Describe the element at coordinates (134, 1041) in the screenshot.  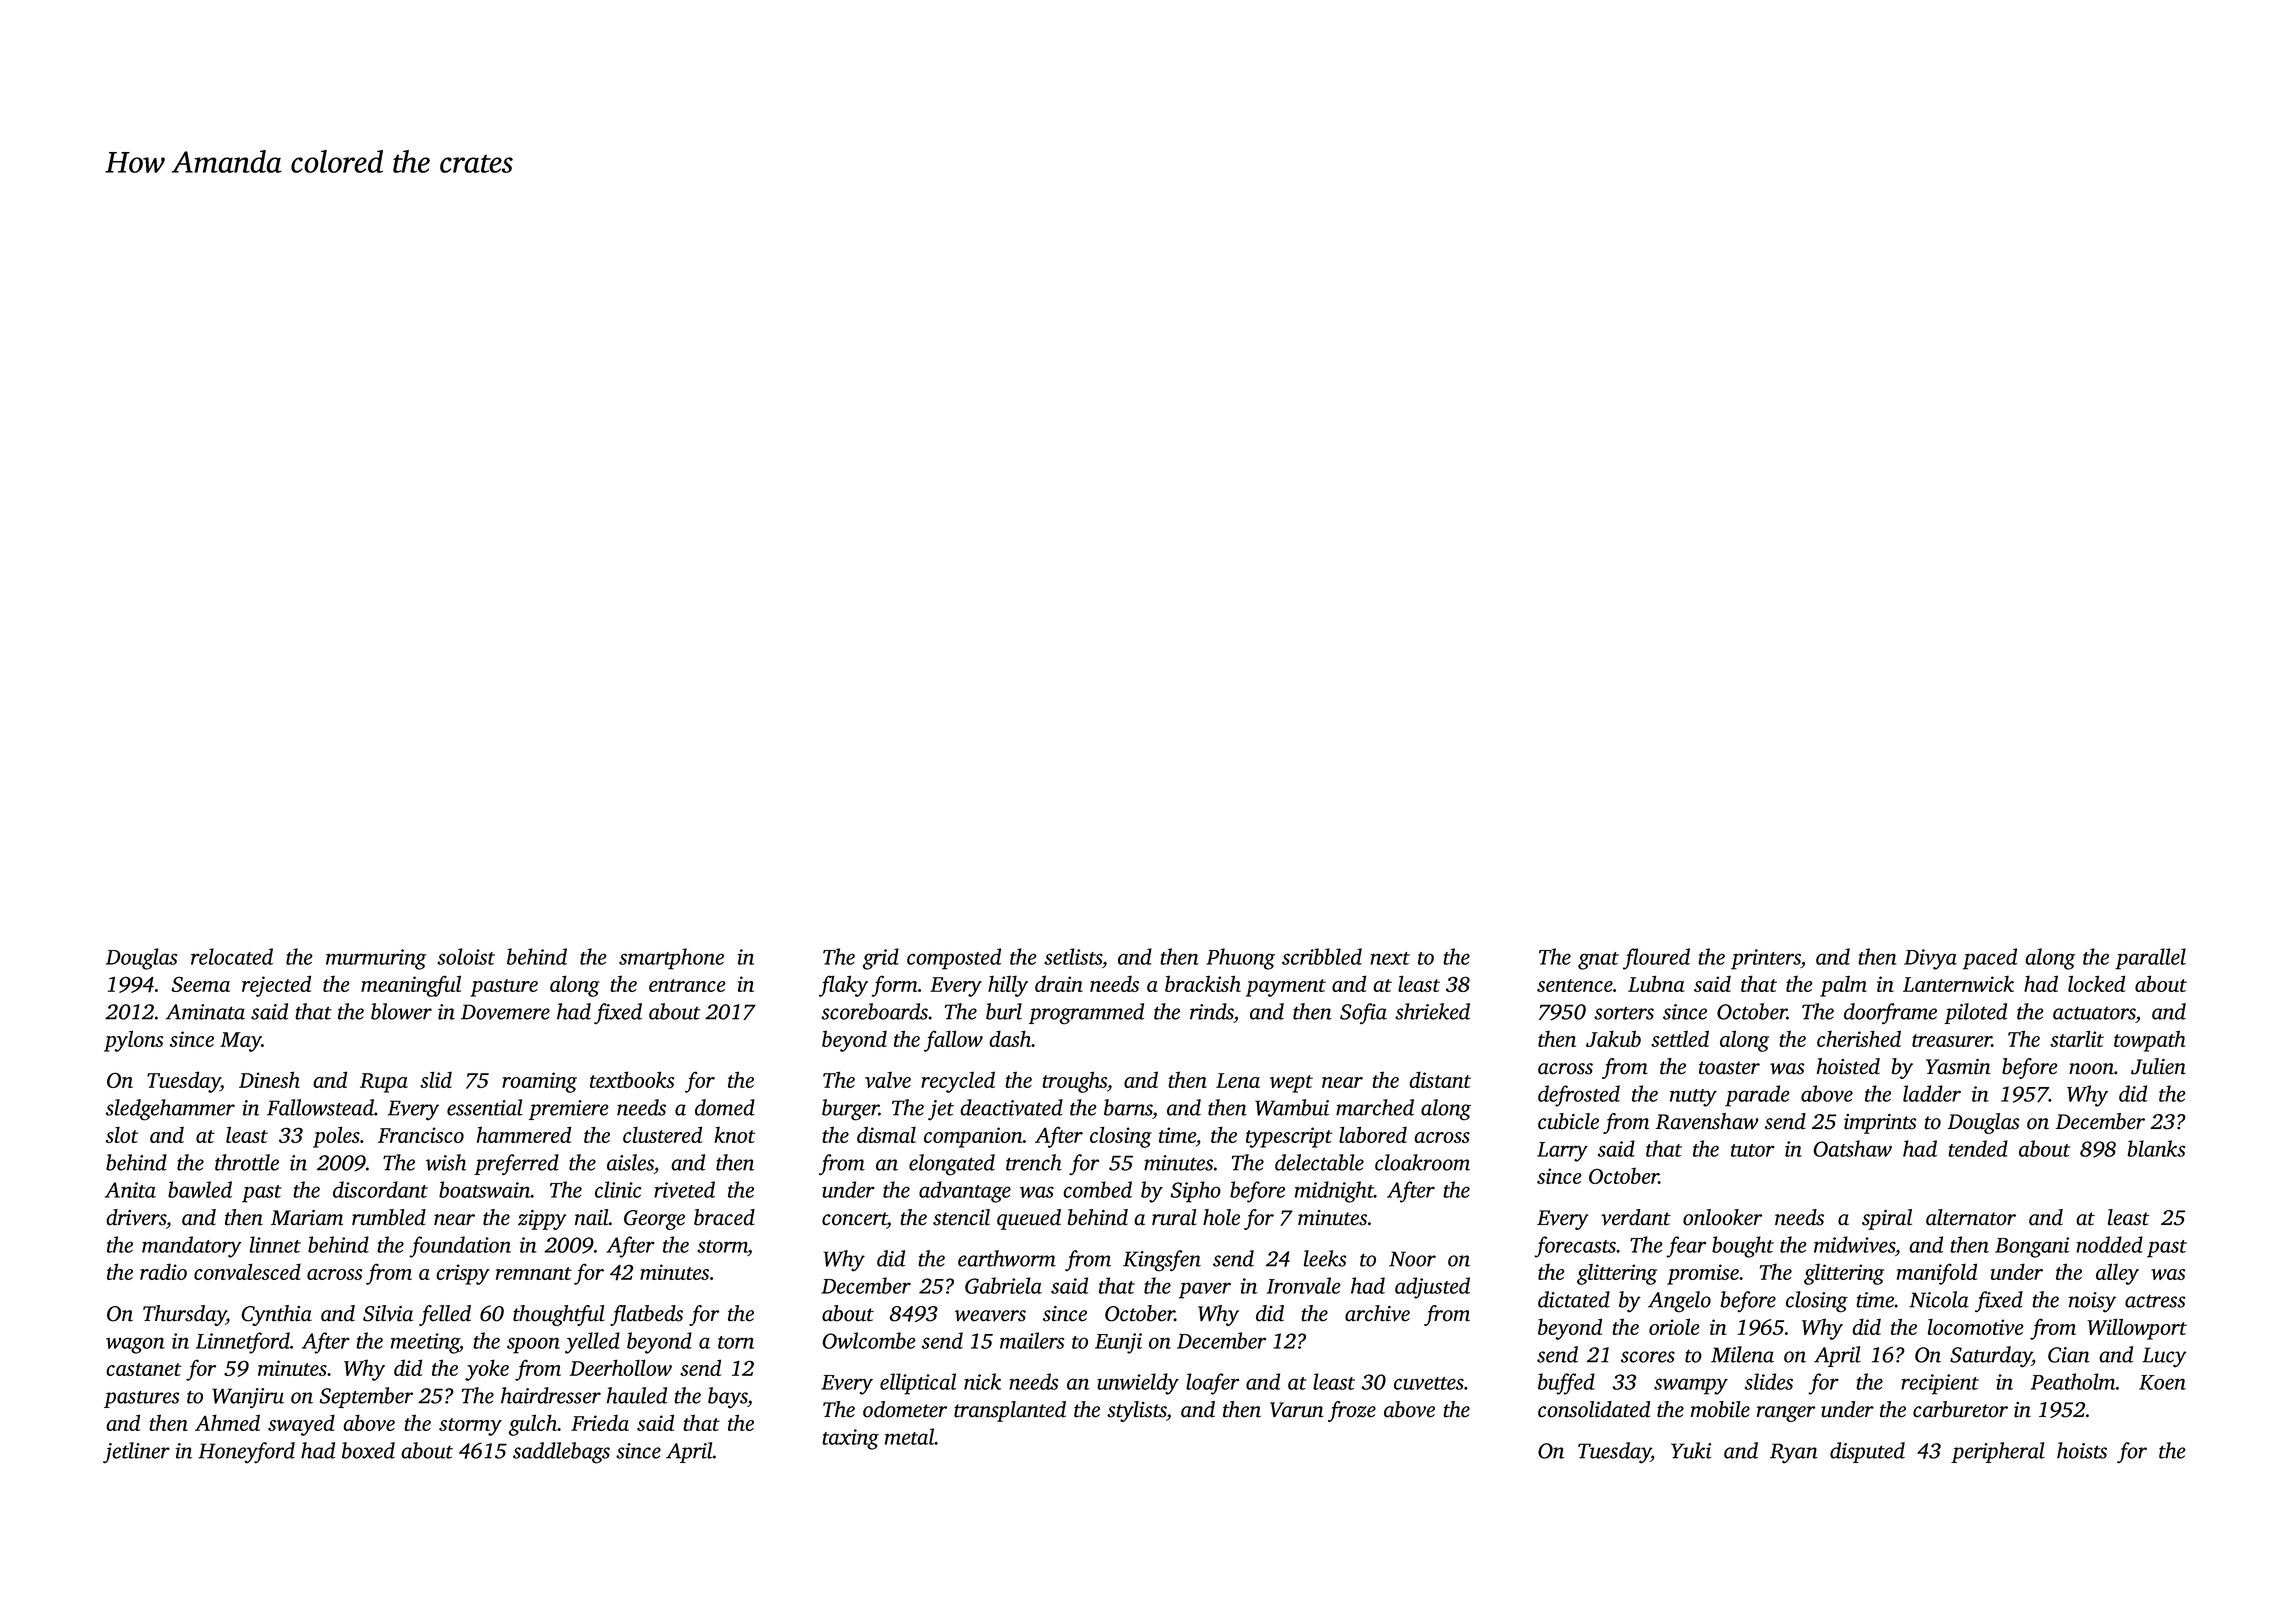
I see `pylons` at that location.
